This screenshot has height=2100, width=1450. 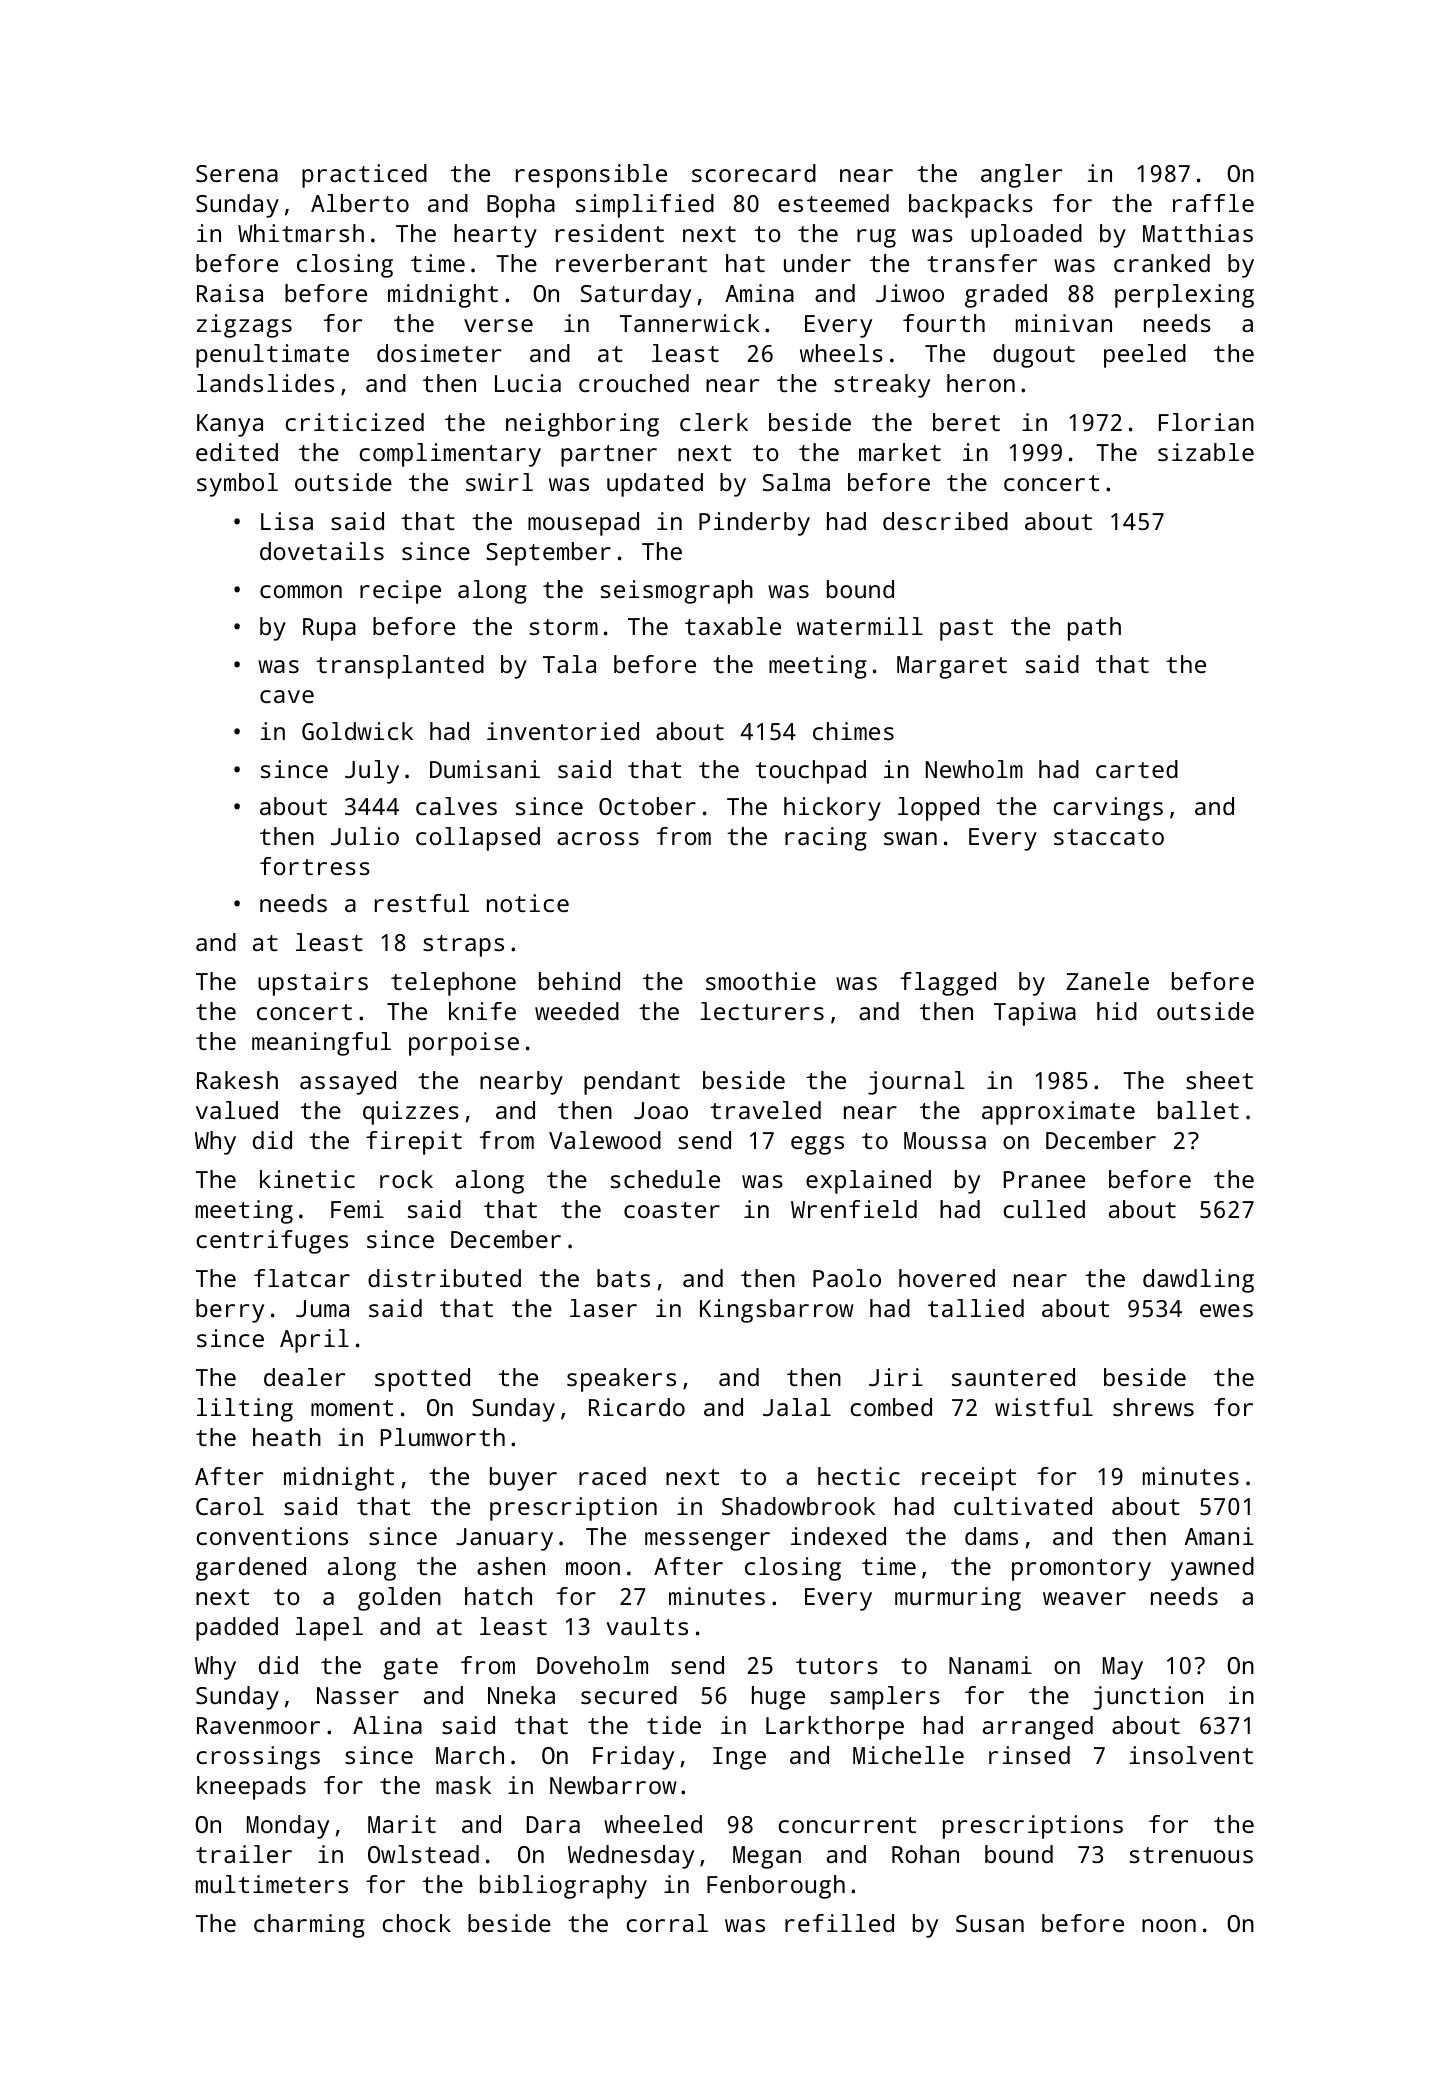 What do you see at coordinates (1137, 769) in the screenshot?
I see `carted` at bounding box center [1137, 769].
